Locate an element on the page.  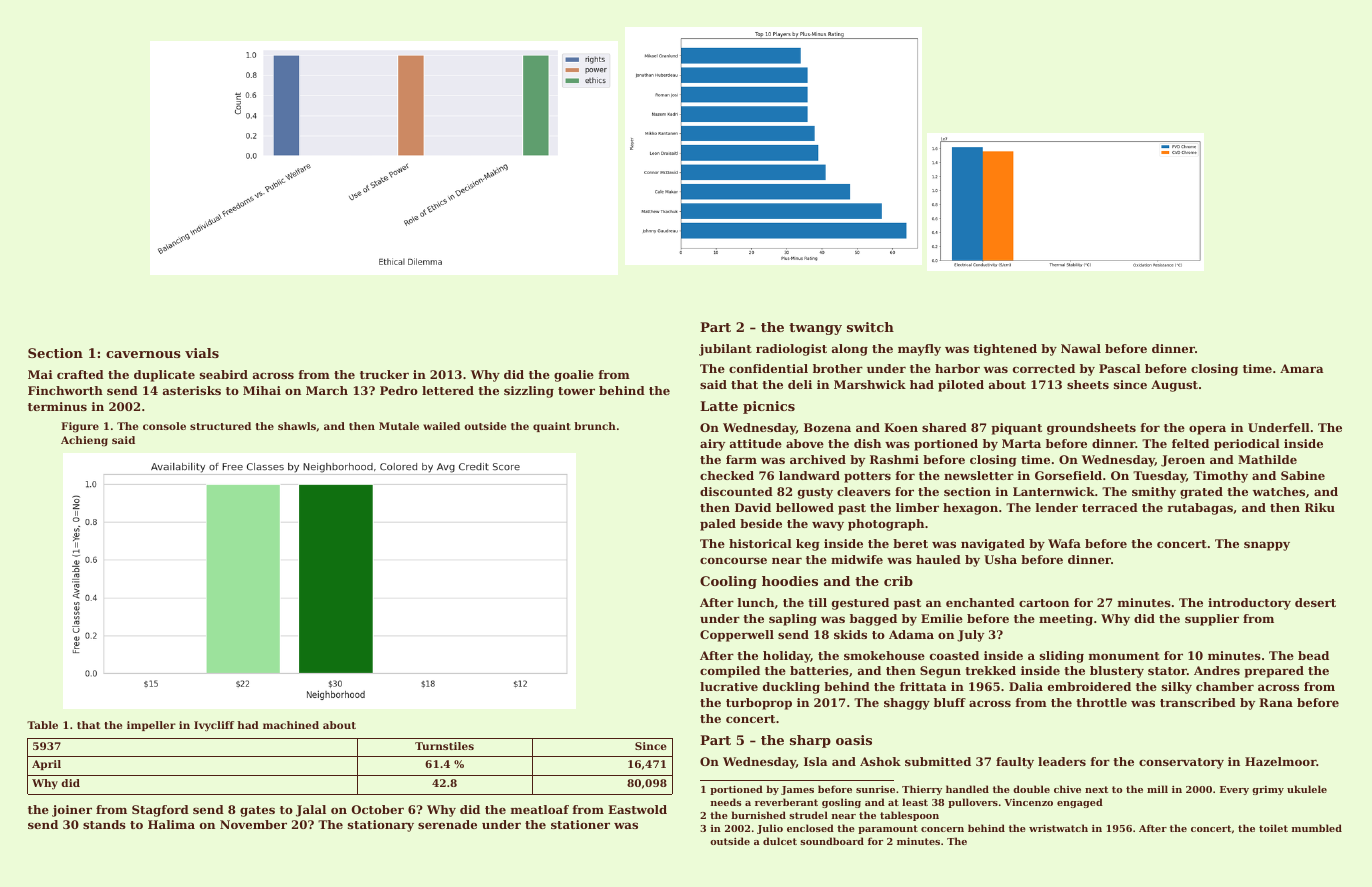
Ivycliff is located at coordinates (214, 726).
